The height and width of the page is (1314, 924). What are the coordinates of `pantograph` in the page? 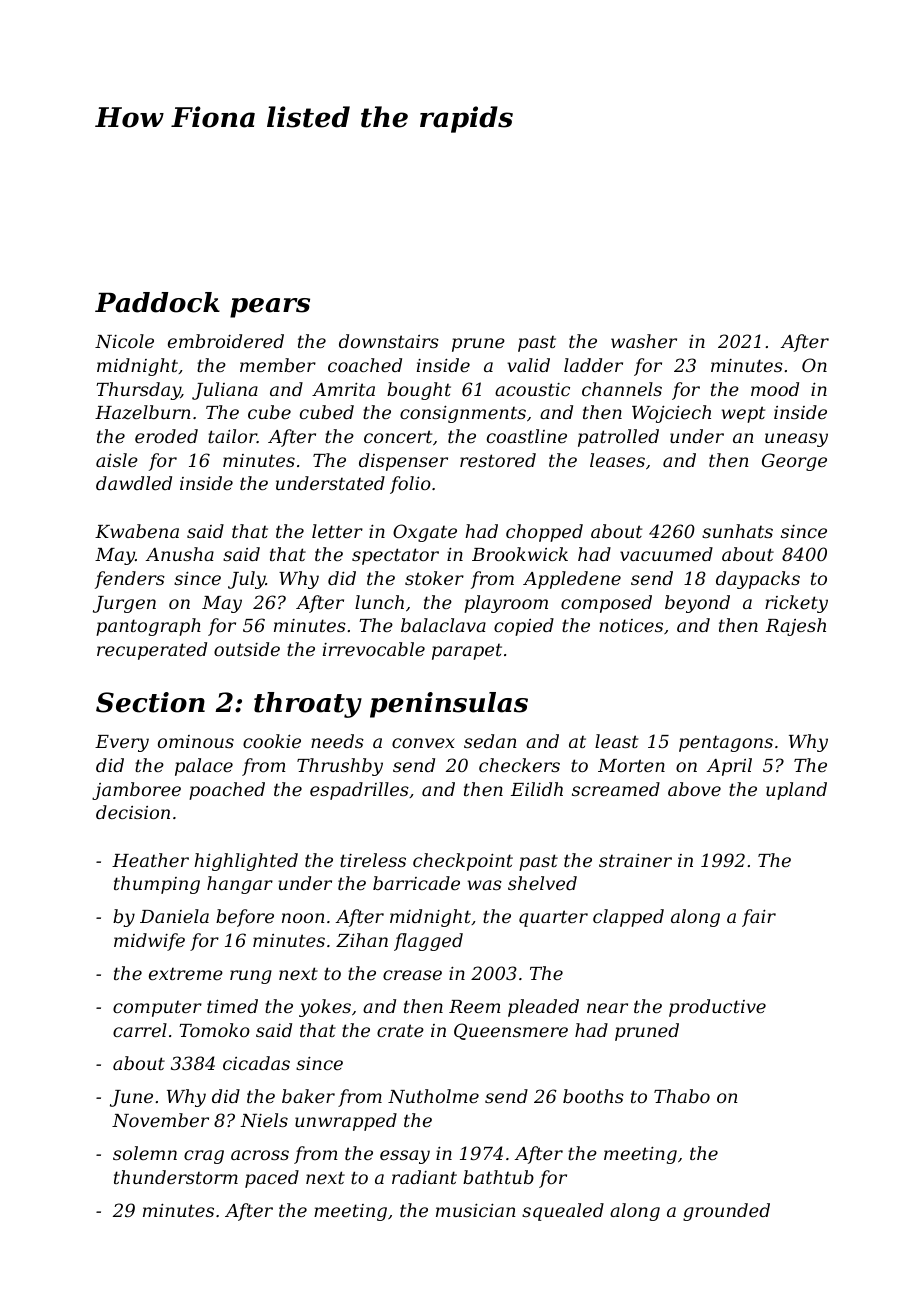 It's located at (148, 627).
